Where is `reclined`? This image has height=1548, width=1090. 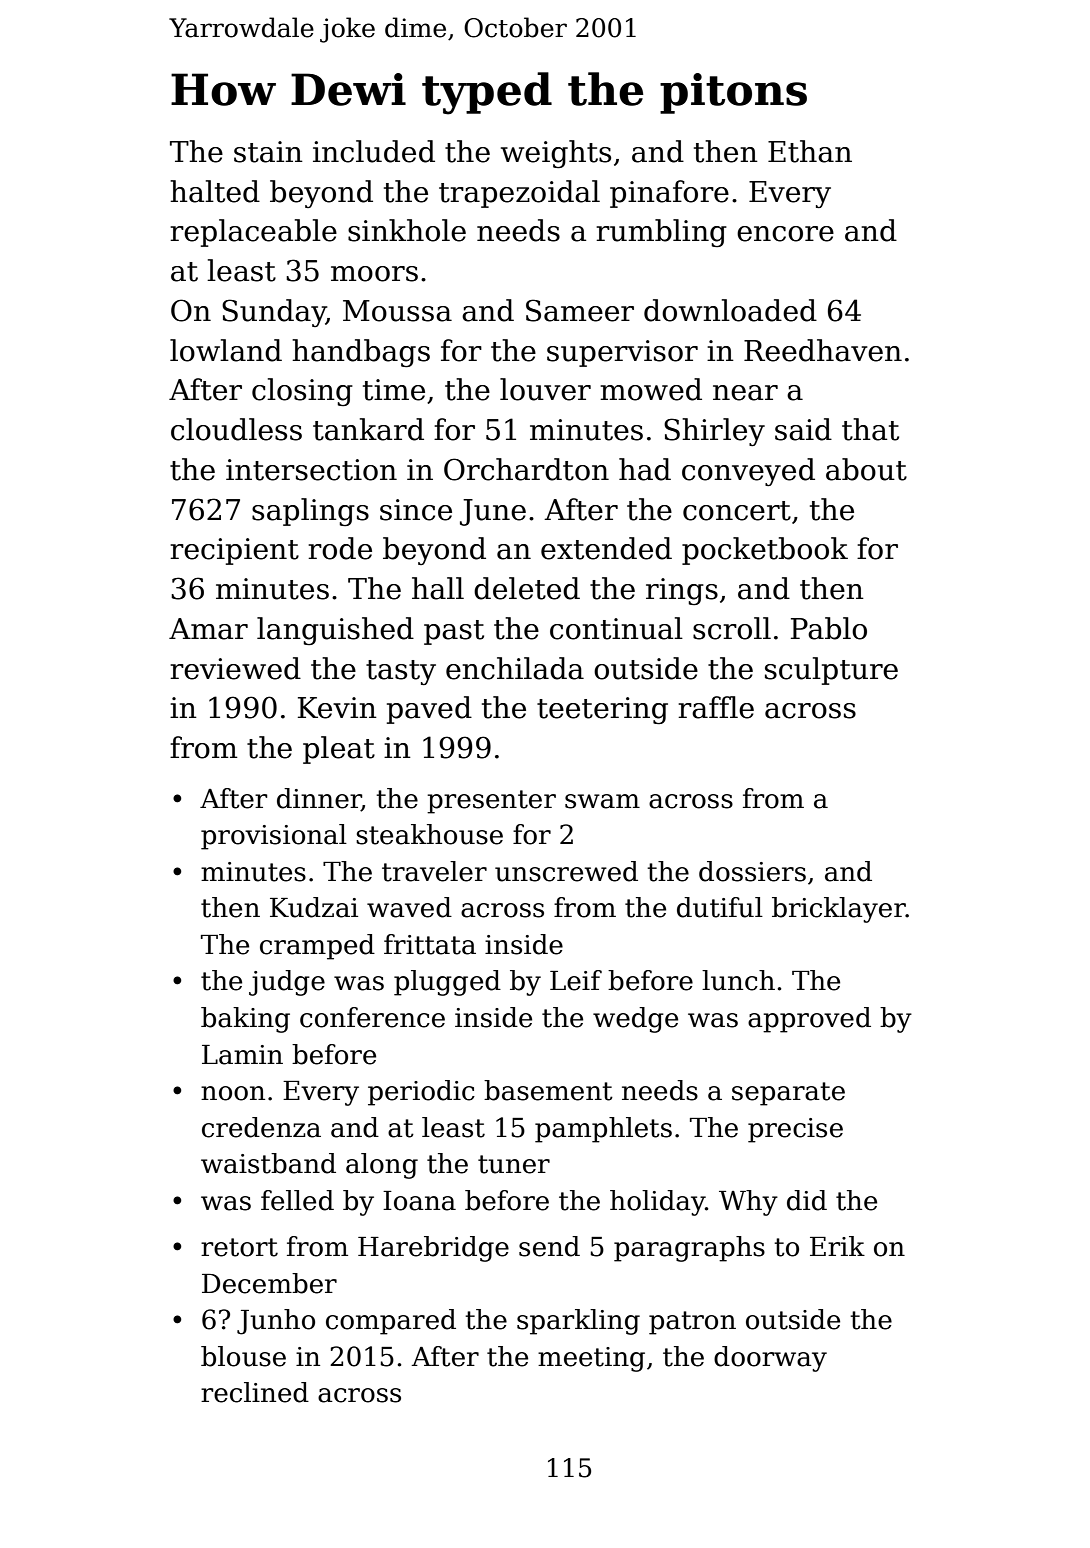 reclined is located at coordinates (255, 1392).
